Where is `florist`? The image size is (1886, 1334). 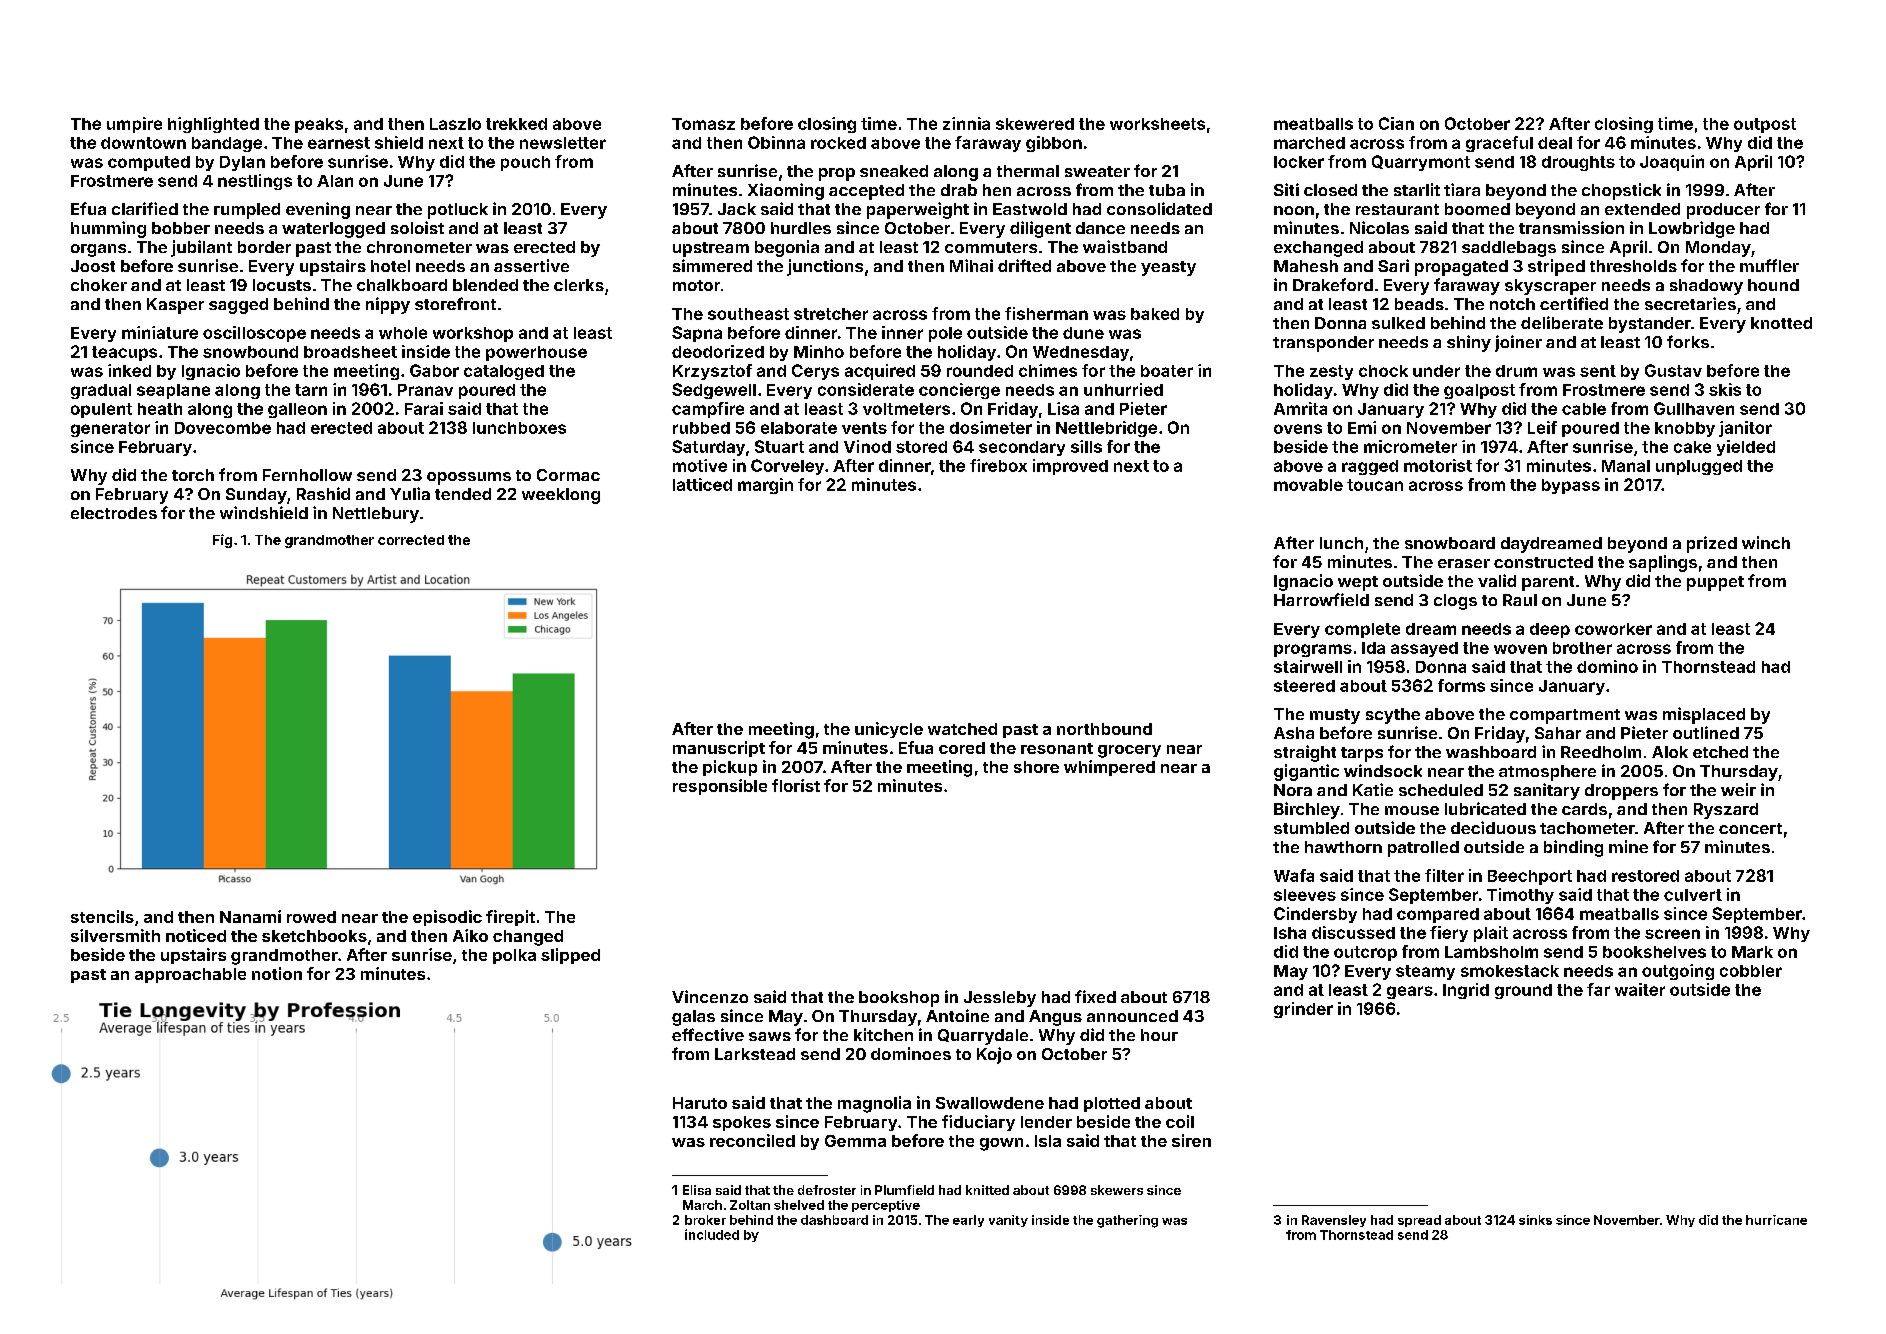 florist is located at coordinates (796, 785).
